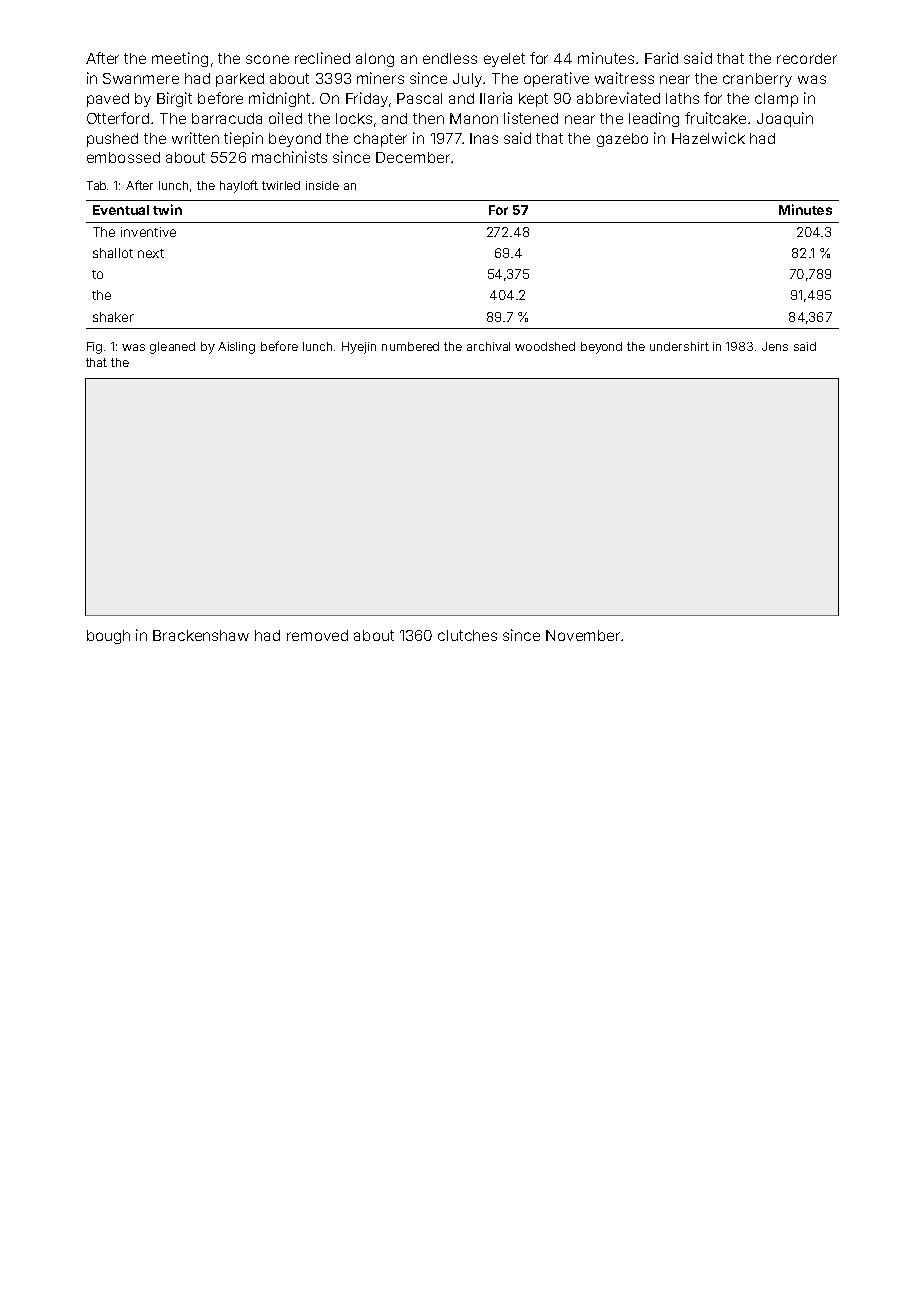  Describe the element at coordinates (545, 346) in the screenshot. I see `woodshed` at that location.
